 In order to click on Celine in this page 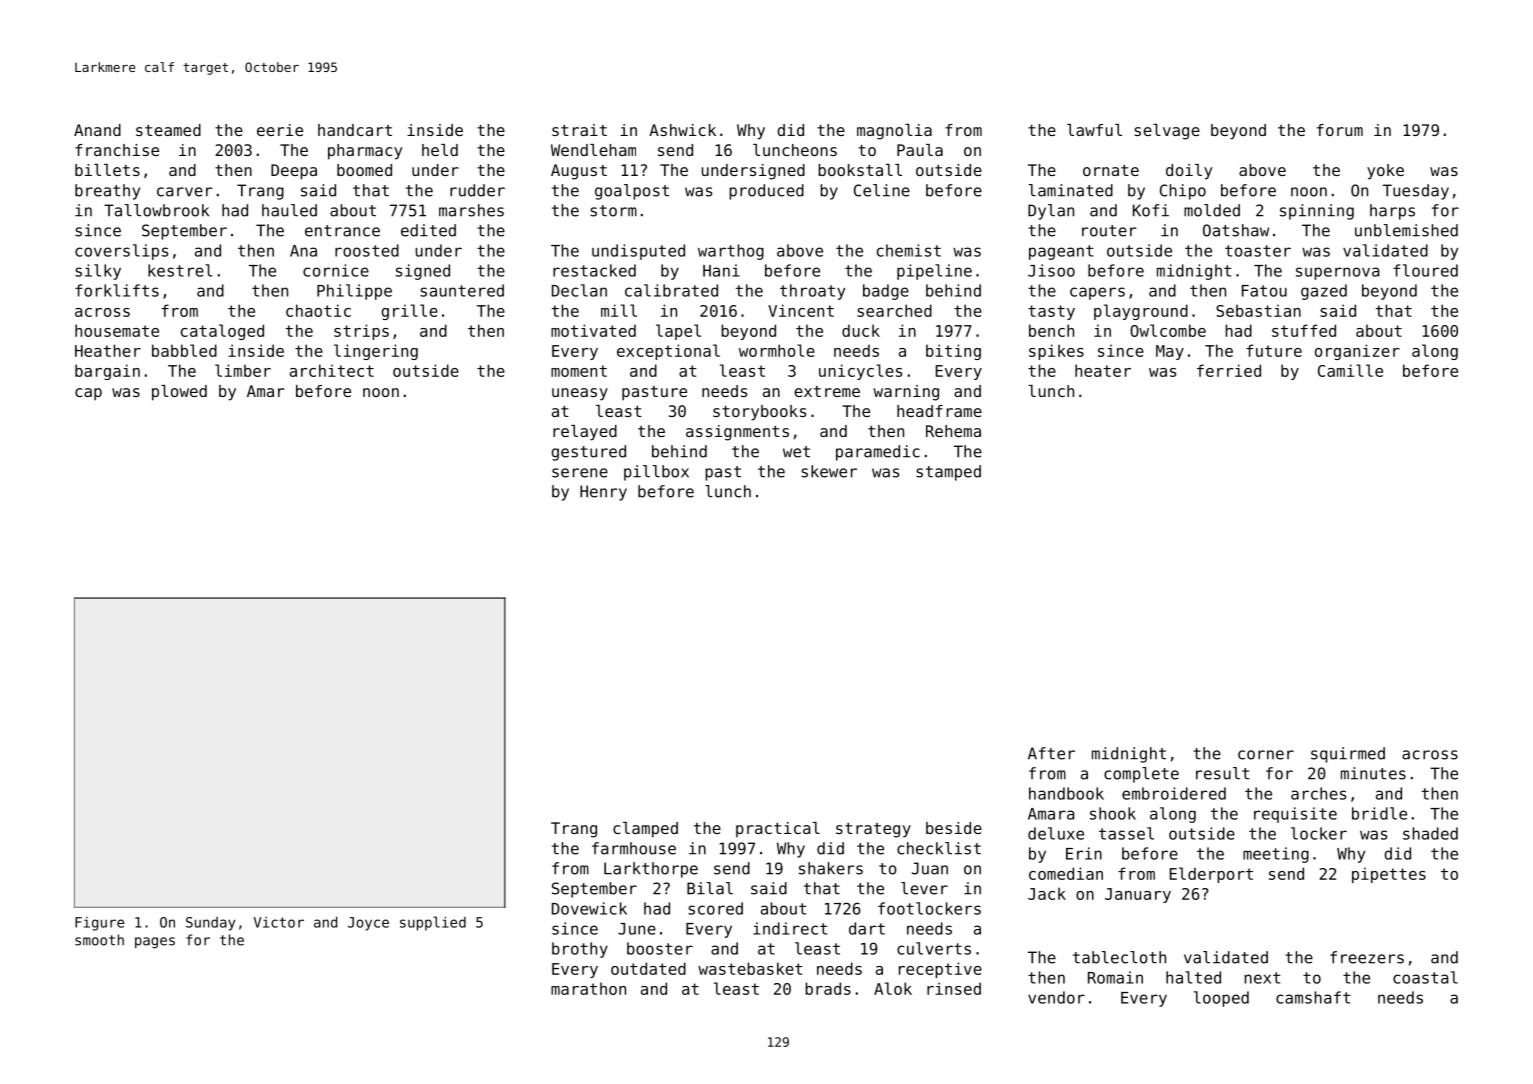, I will do `click(882, 190)`.
